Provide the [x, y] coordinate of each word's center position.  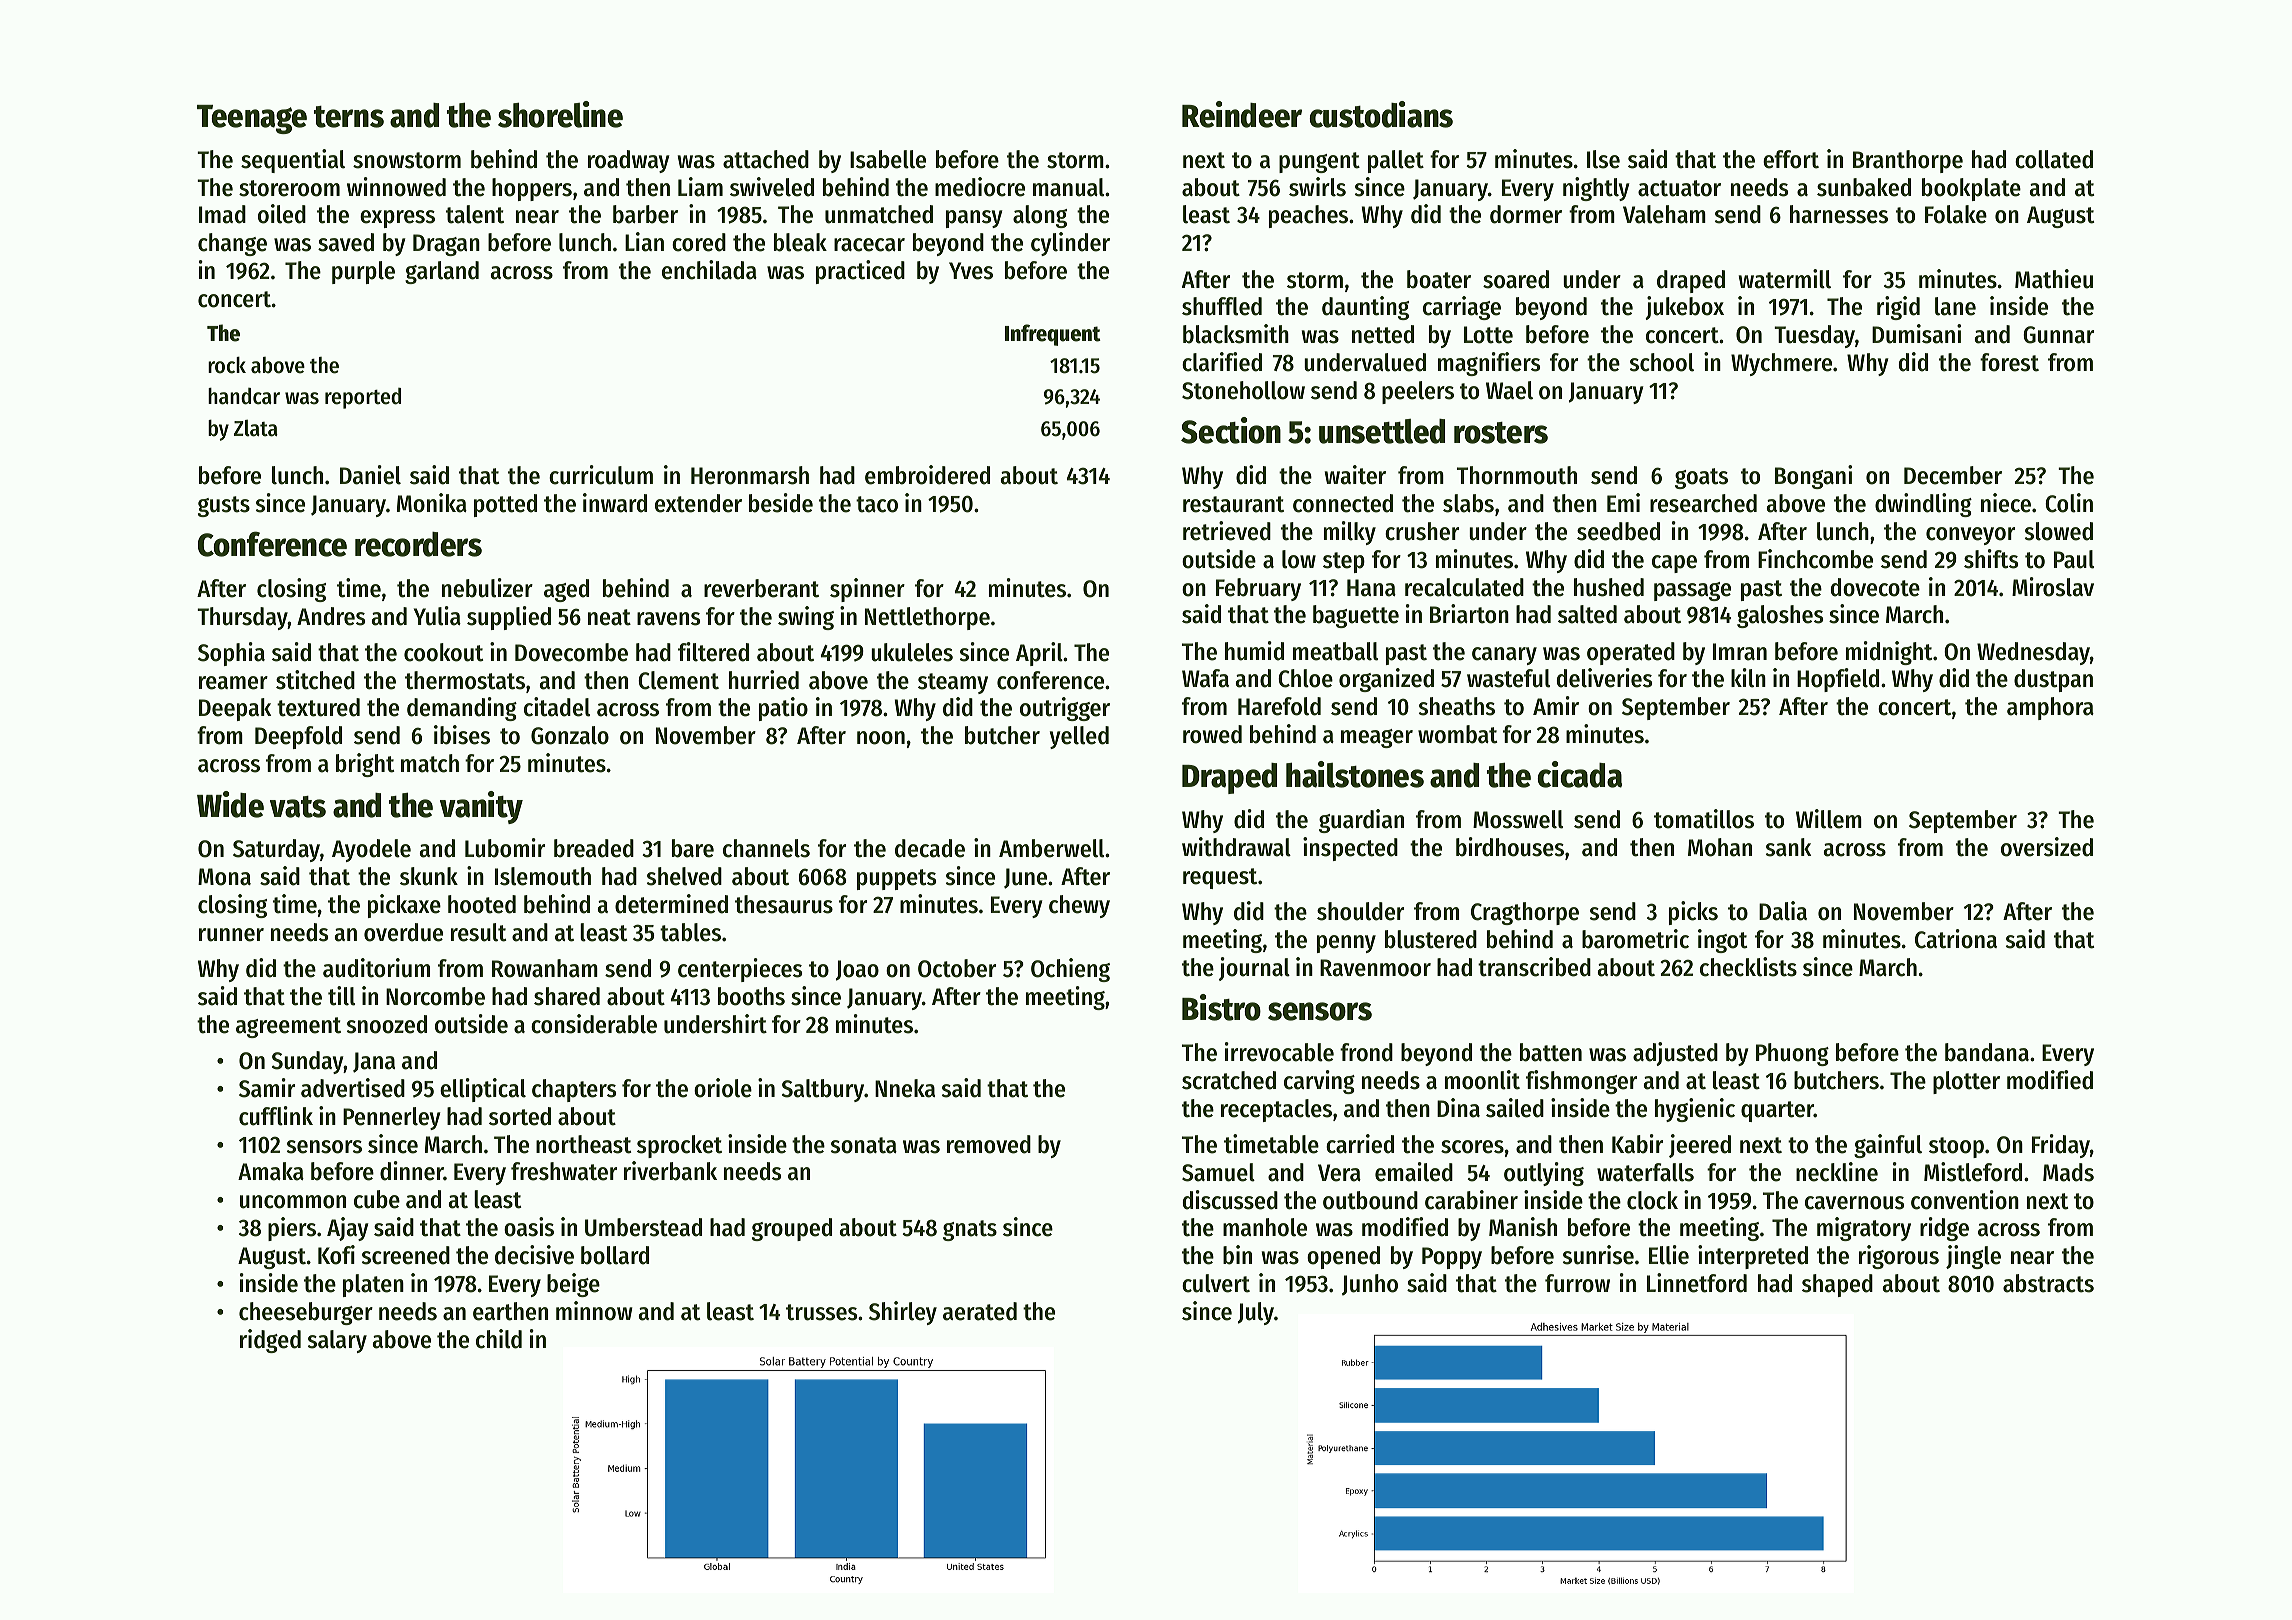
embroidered [927, 475]
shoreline [560, 114]
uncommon [293, 1202]
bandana [1987, 1052]
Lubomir [505, 848]
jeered [1700, 1146]
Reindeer [1242, 114]
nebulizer [487, 588]
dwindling [1923, 505]
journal [1254, 969]
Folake [1956, 214]
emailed [1414, 1172]
